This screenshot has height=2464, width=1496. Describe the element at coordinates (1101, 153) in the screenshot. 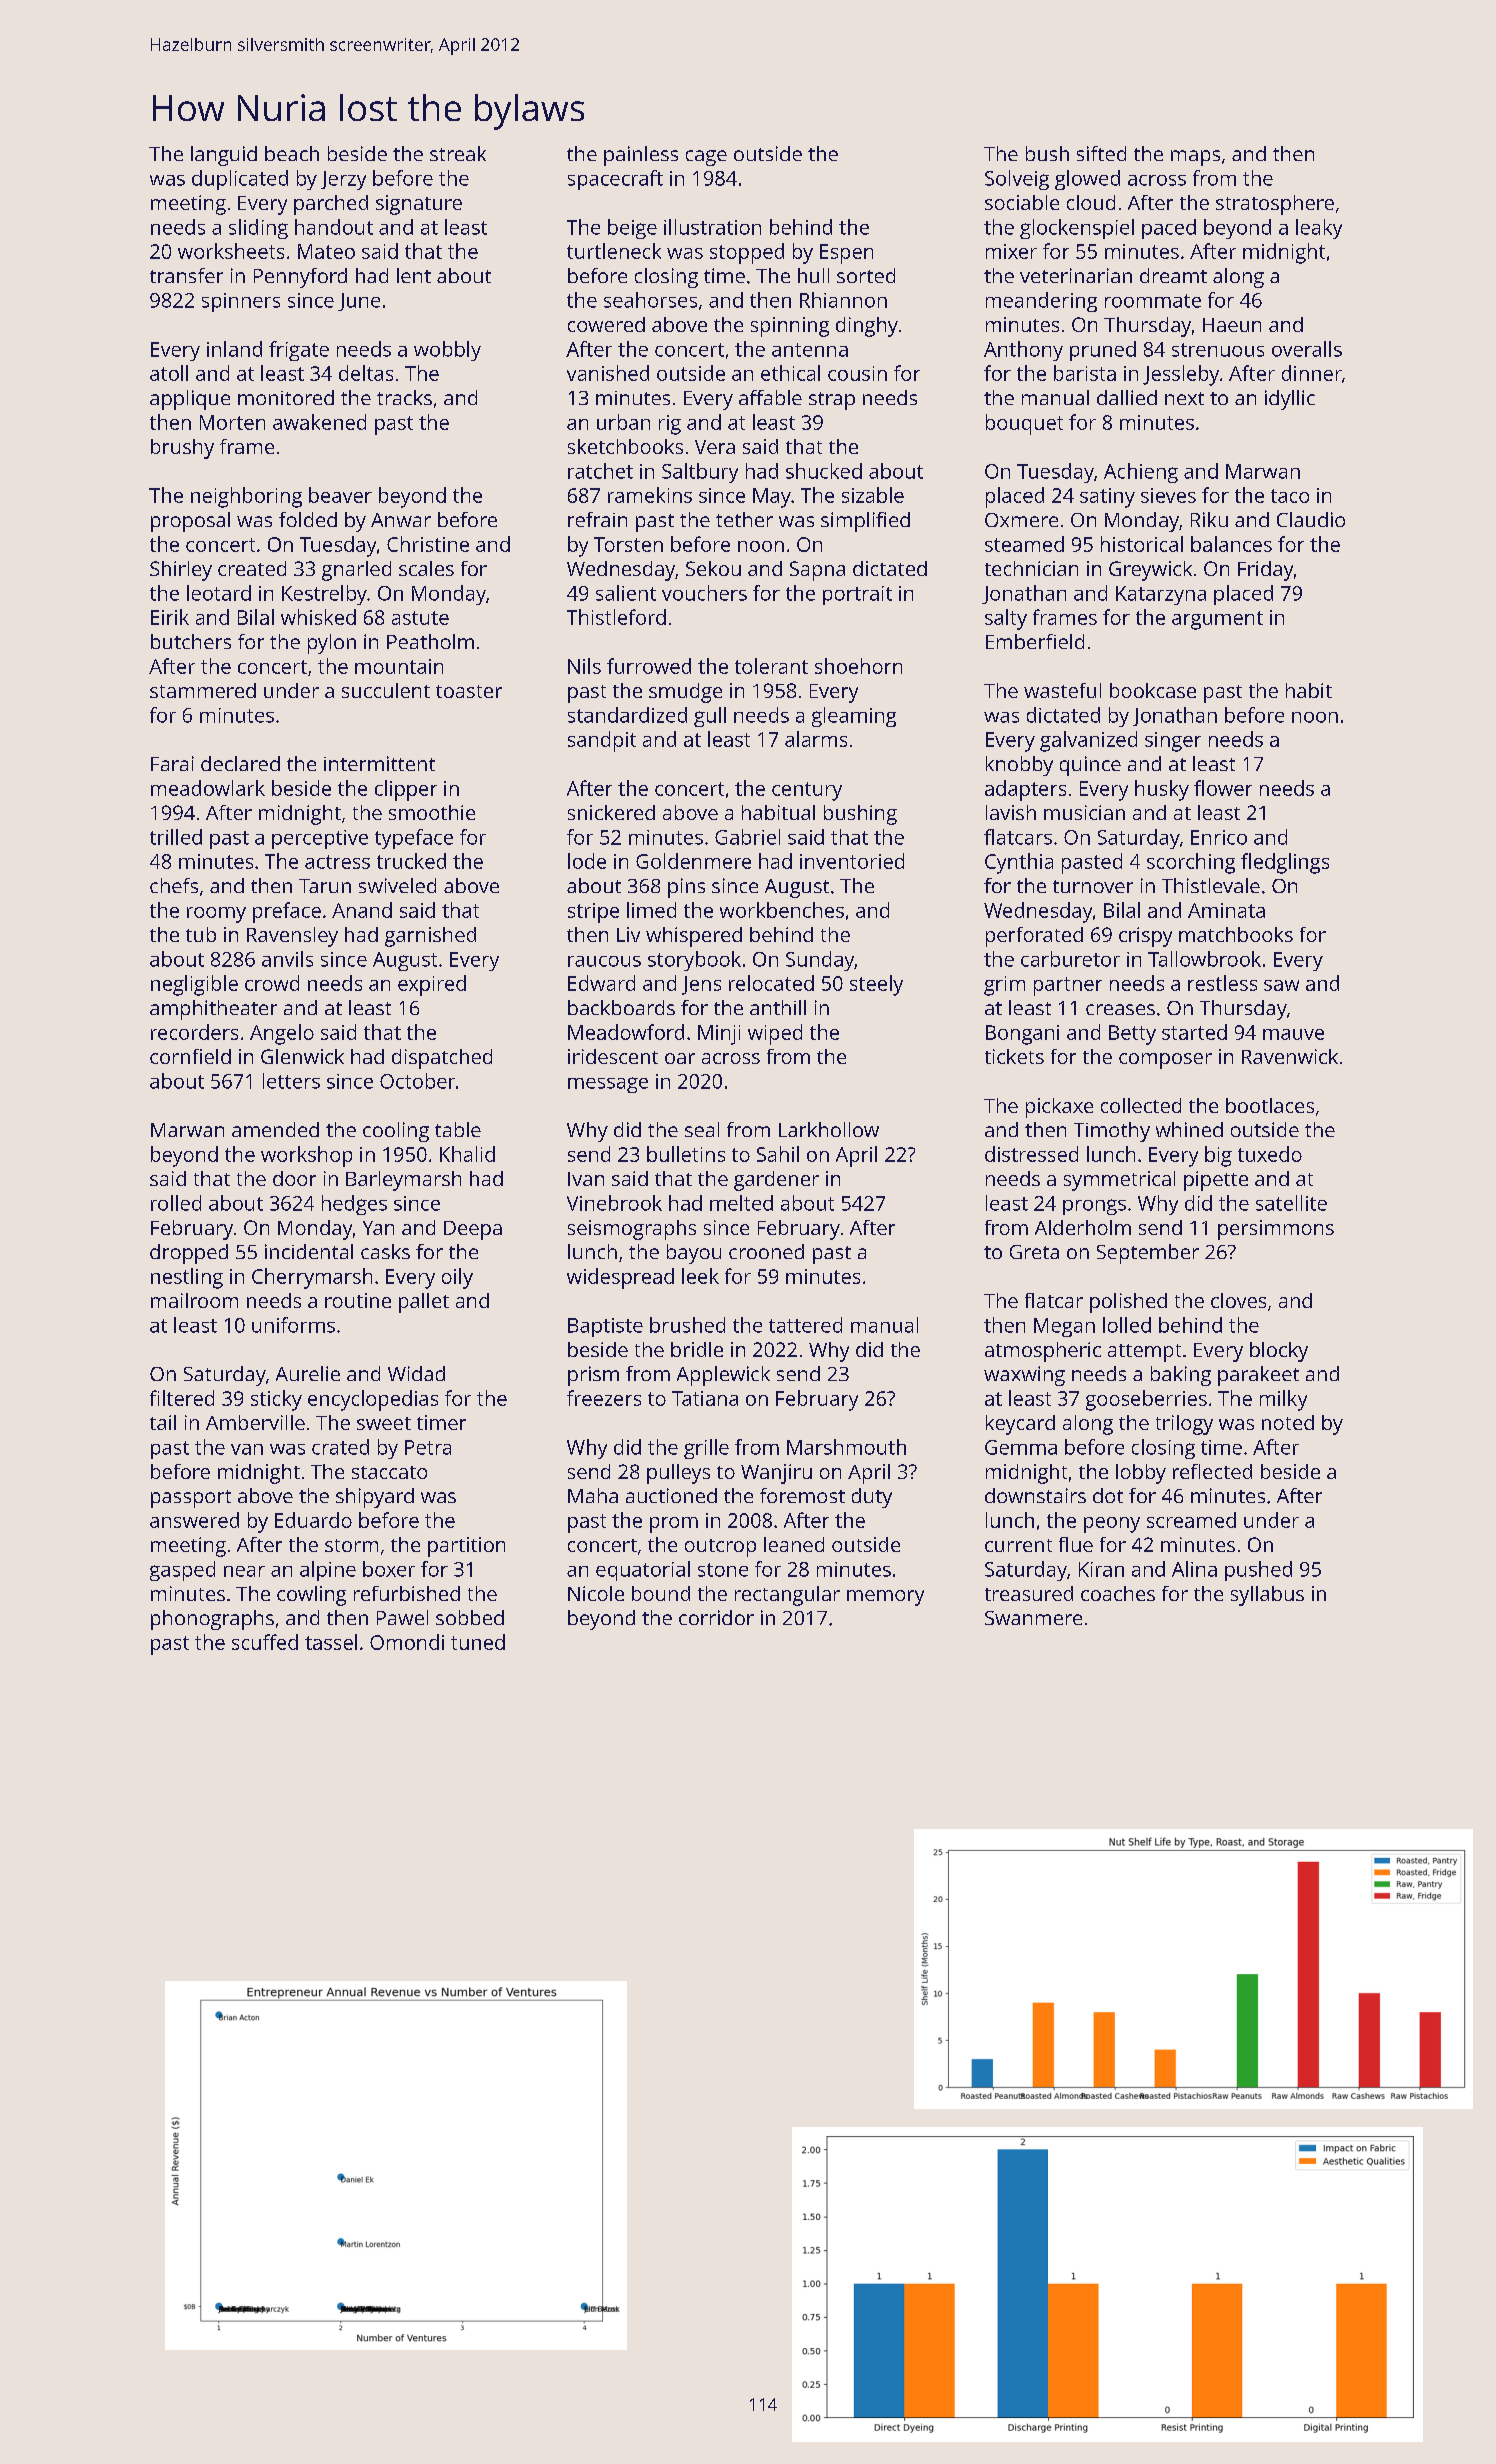

I see `sifted` at that location.
